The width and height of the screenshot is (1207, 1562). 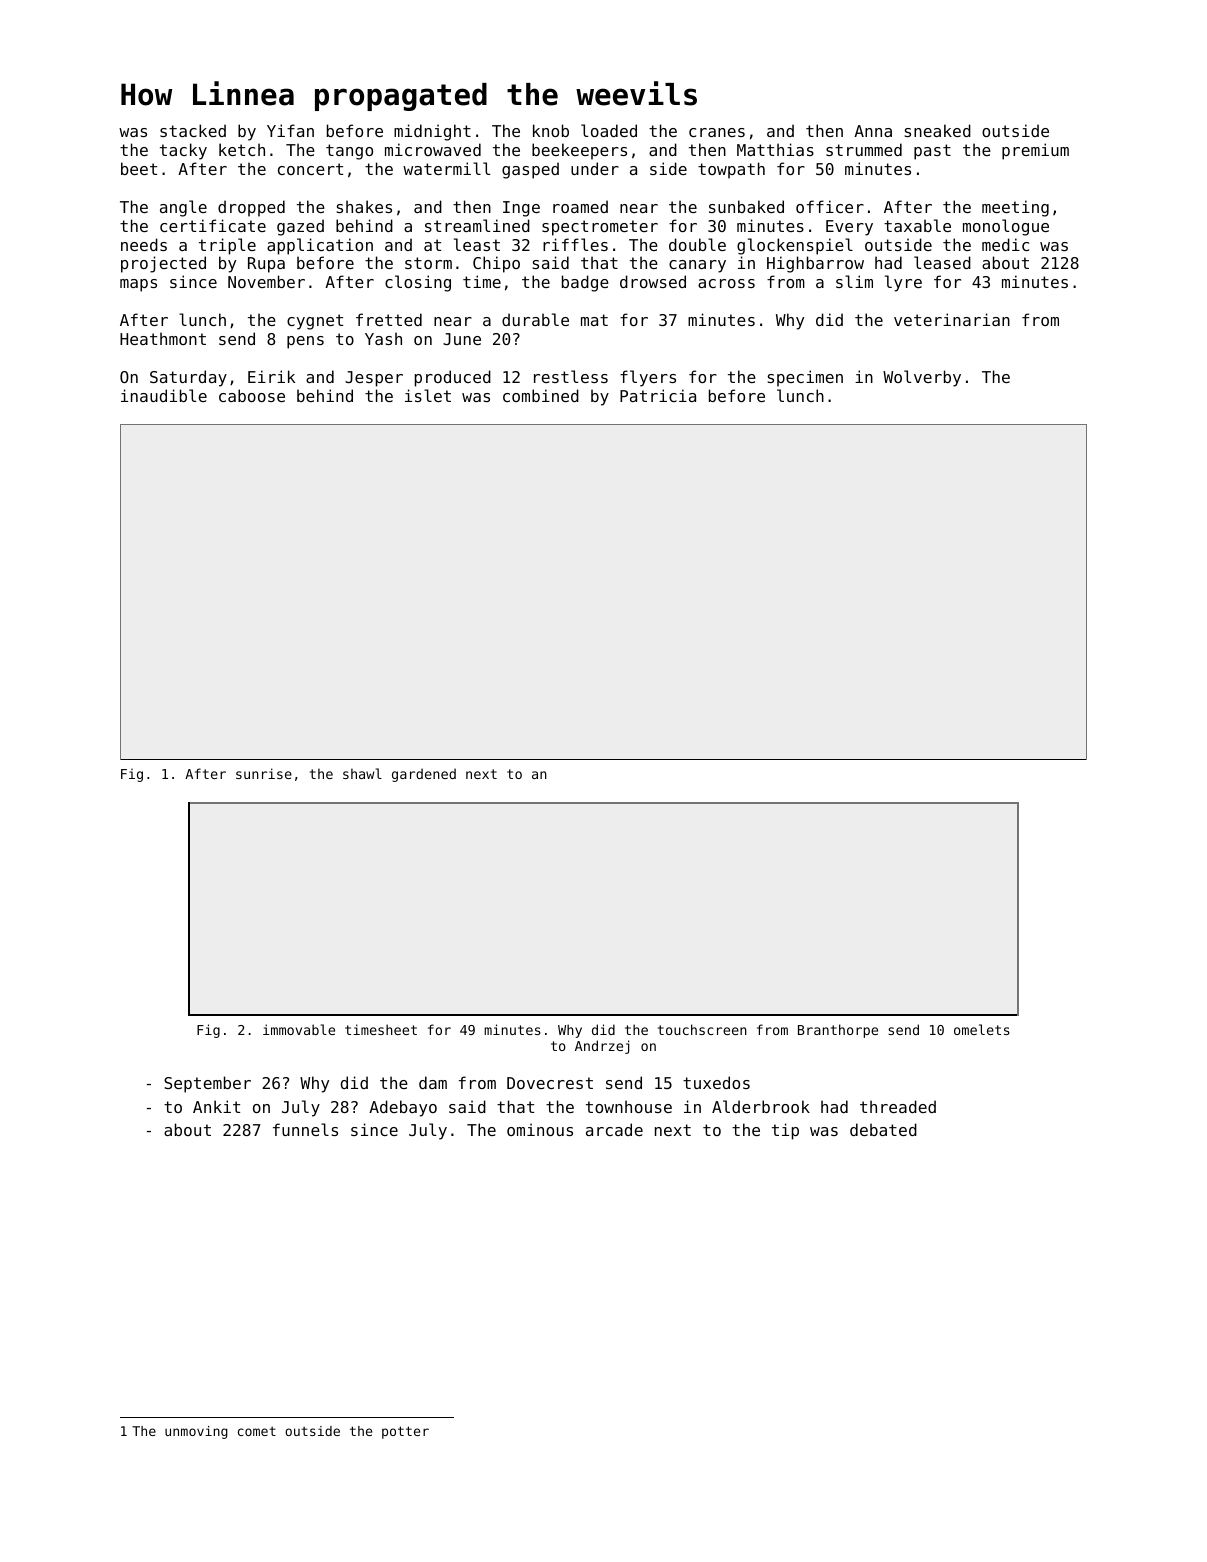 I want to click on ominous, so click(x=540, y=1129).
